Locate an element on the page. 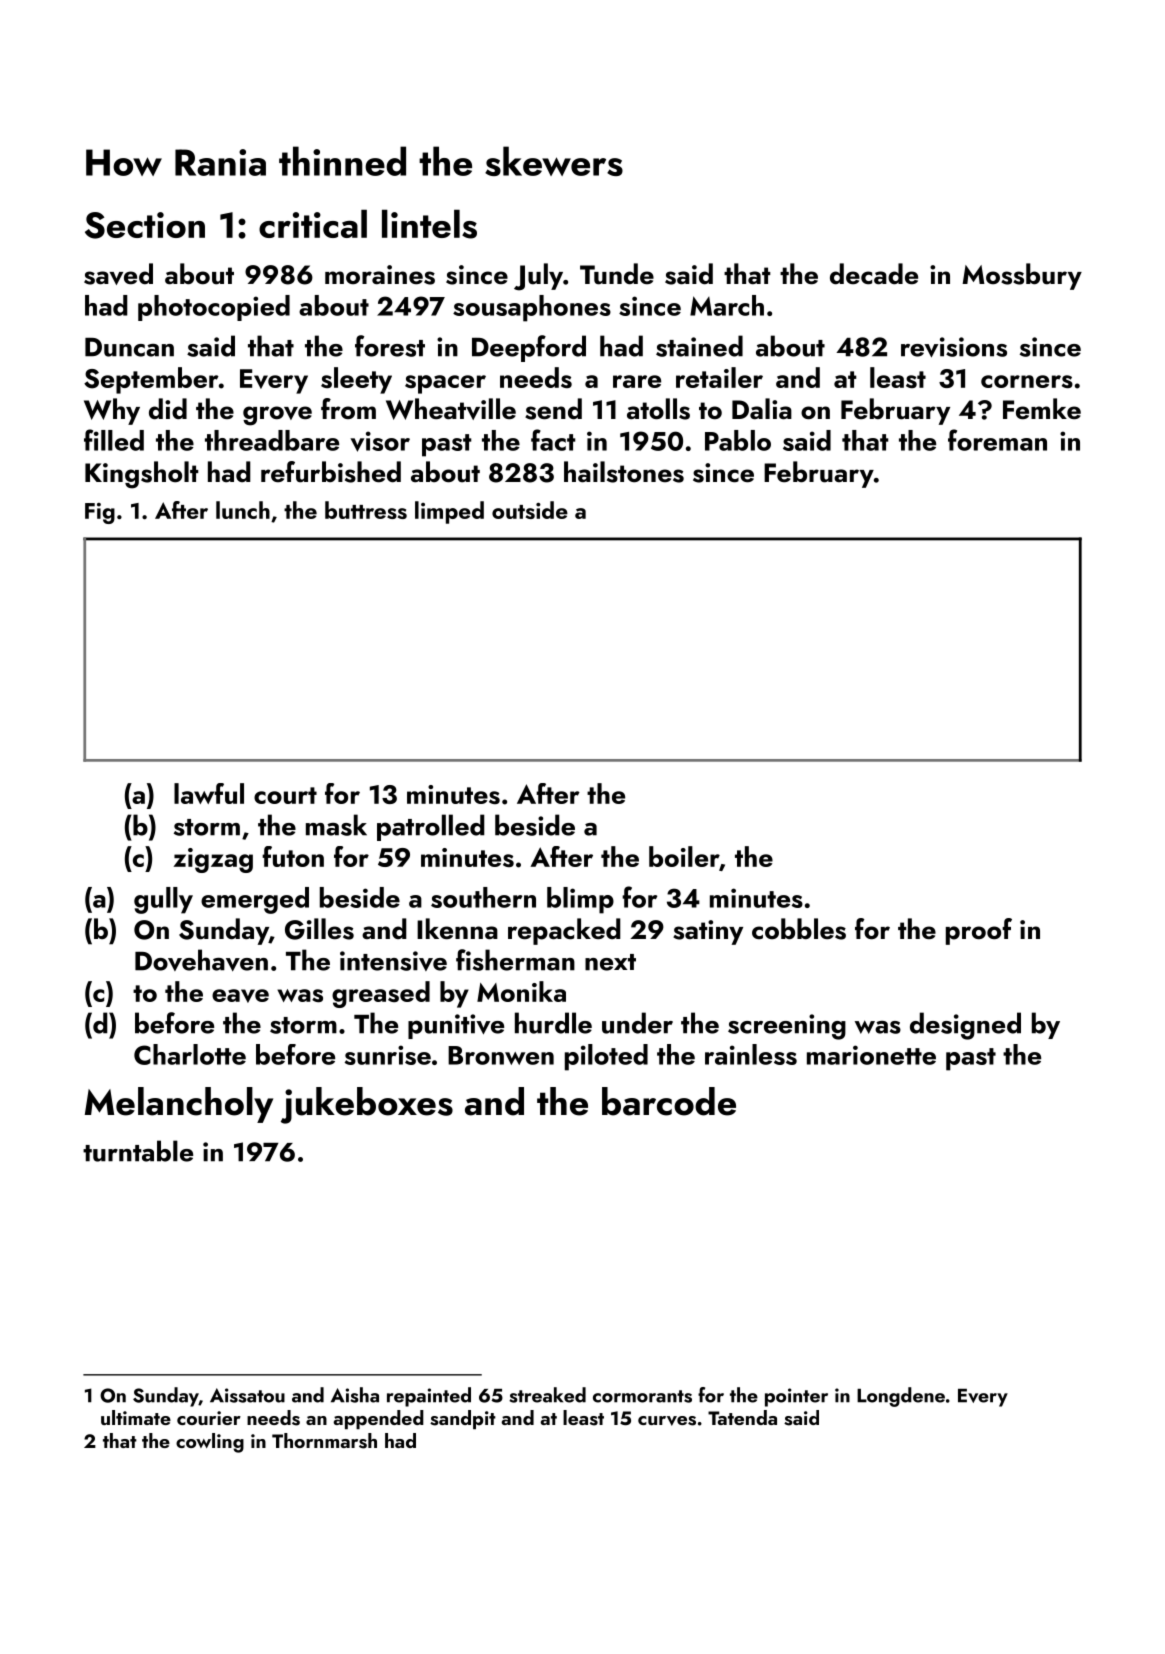 The width and height of the document is (1165, 1654). eave is located at coordinates (240, 996).
